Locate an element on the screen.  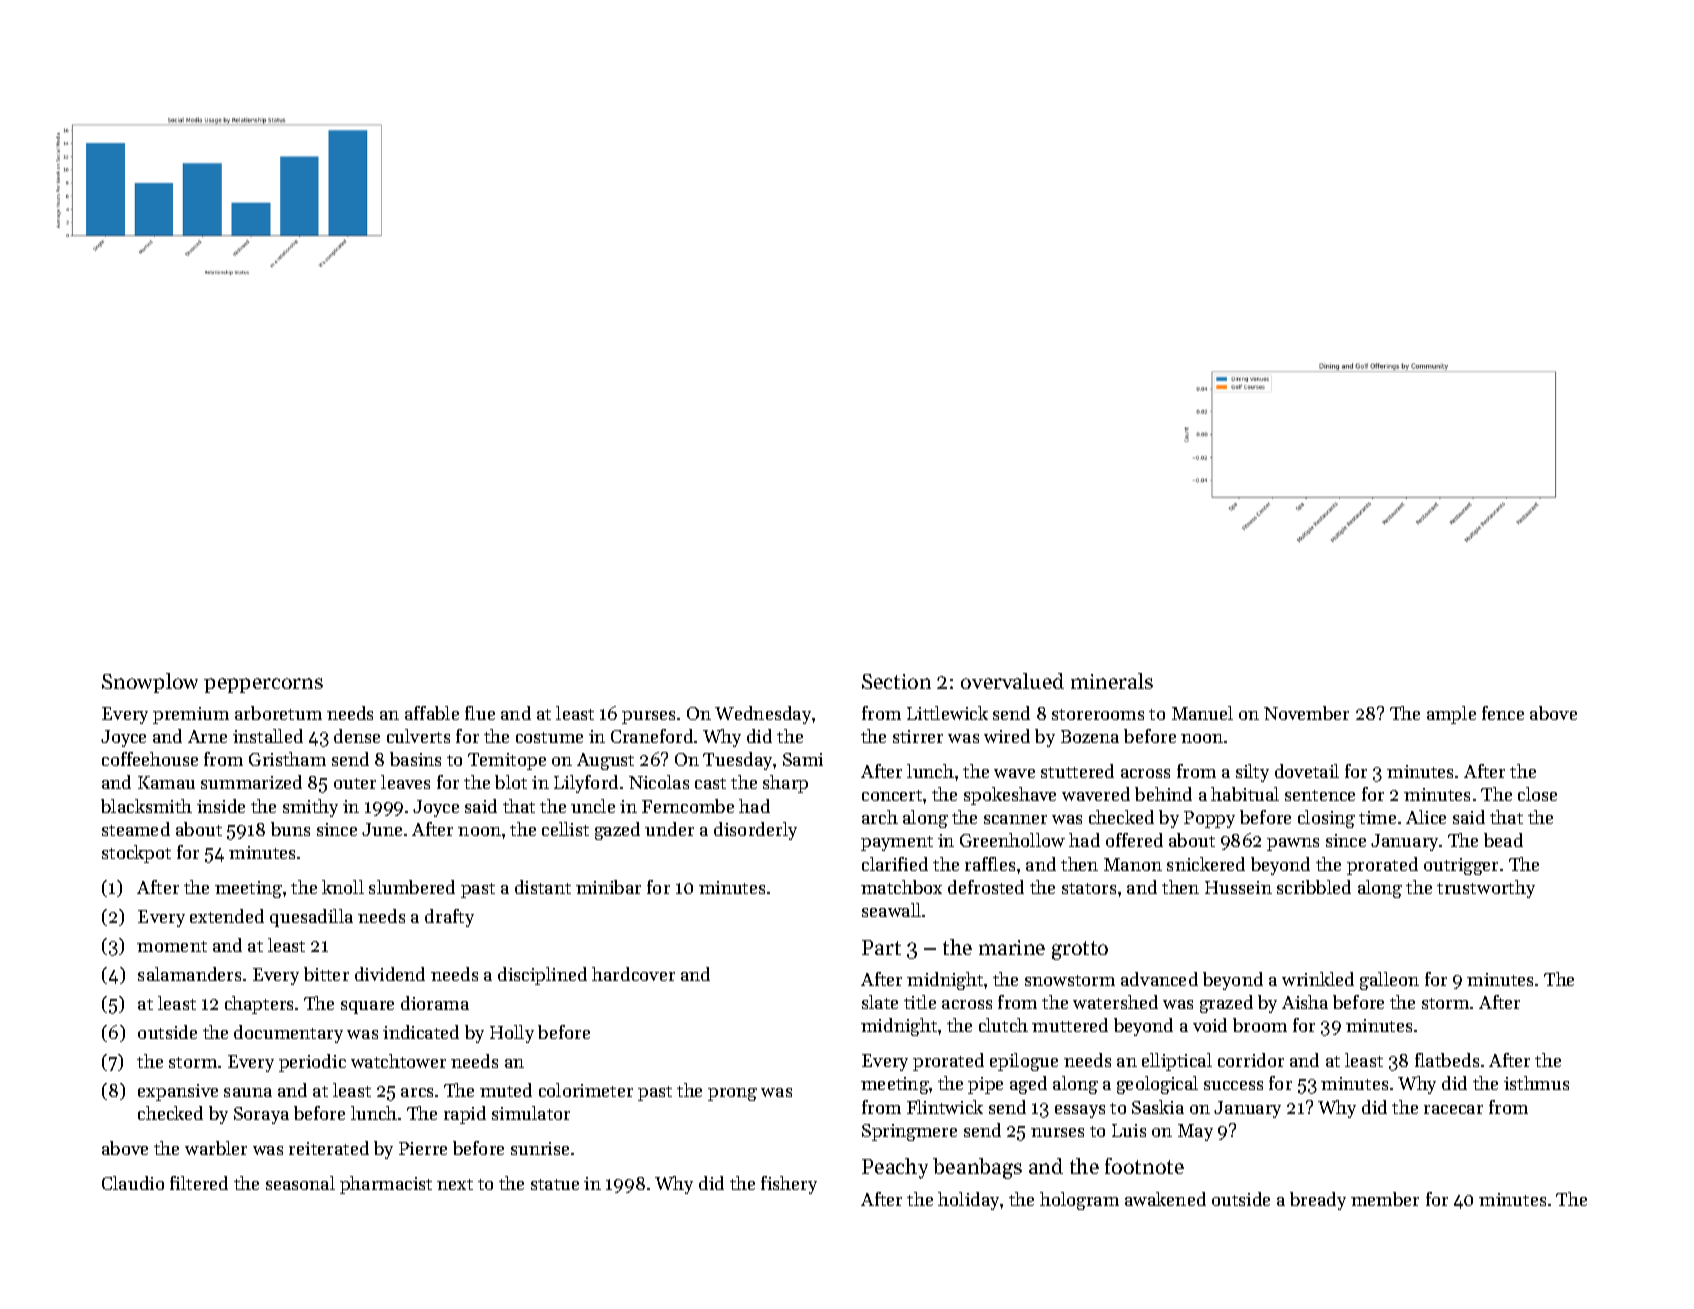
racecar is located at coordinates (1453, 1109).
